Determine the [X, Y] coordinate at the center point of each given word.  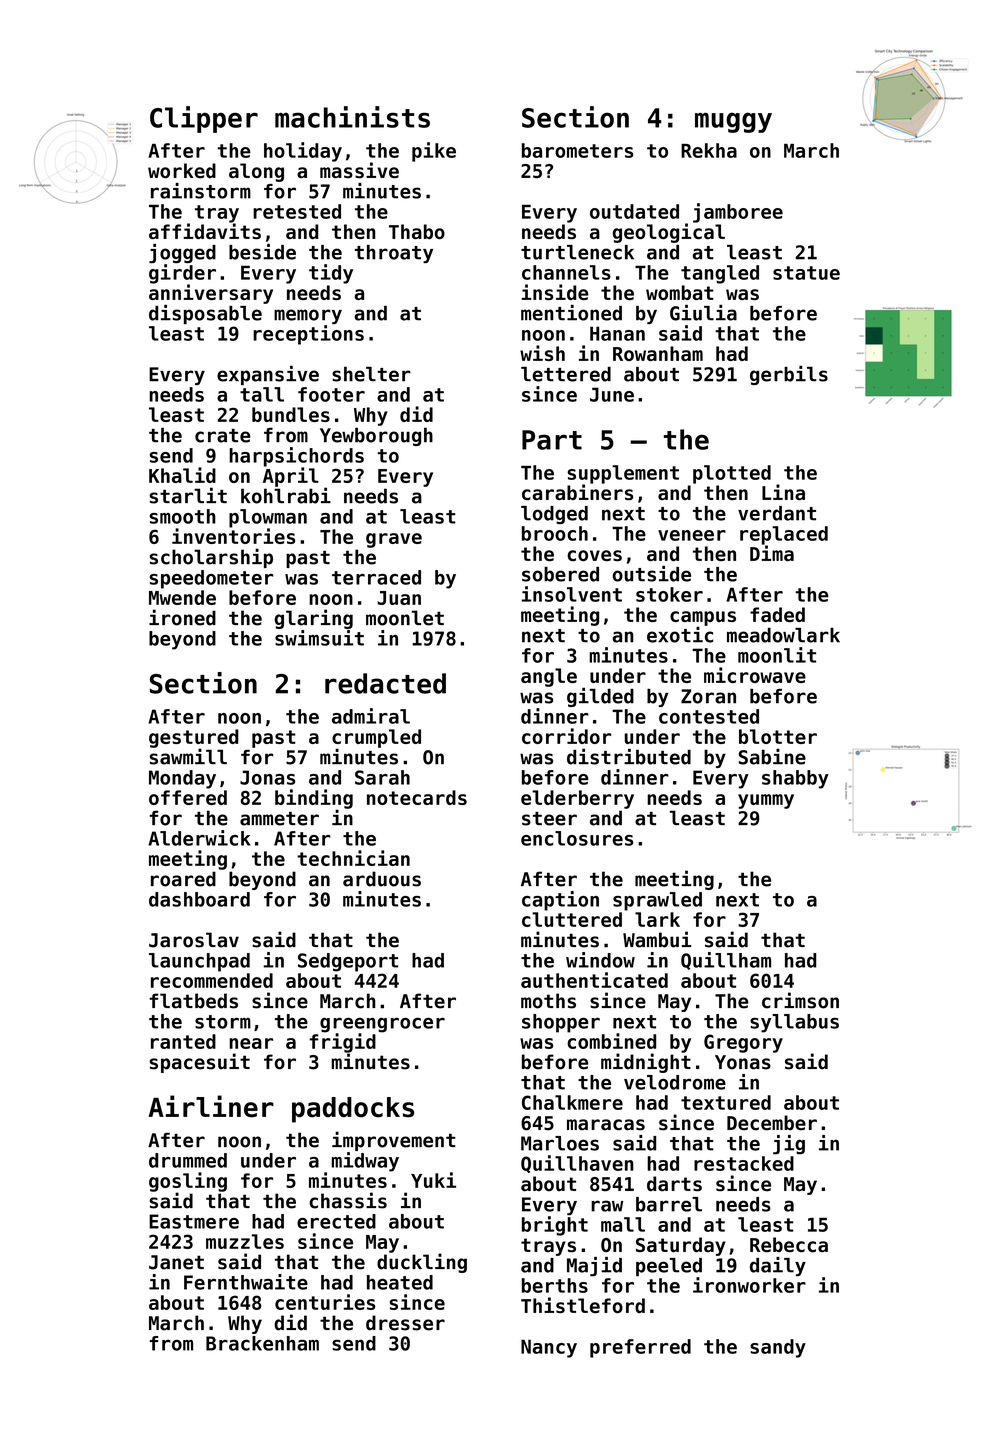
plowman [268, 518]
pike [434, 152]
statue [806, 273]
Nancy [549, 1348]
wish [542, 353]
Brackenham [262, 1343]
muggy [733, 122]
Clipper [204, 119]
